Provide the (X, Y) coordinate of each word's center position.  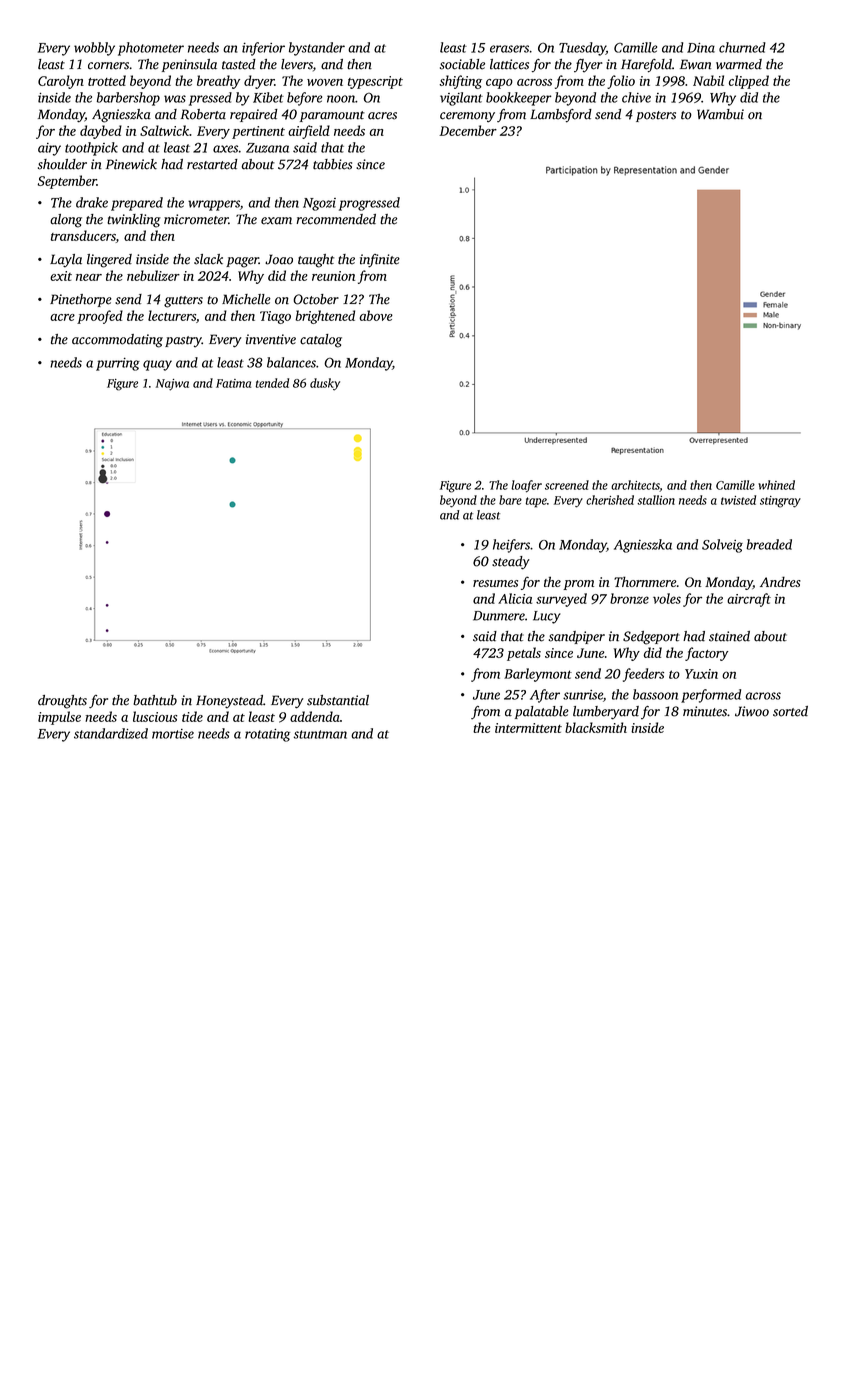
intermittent (528, 728)
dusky (325, 384)
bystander (317, 49)
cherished (610, 500)
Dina (701, 48)
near (89, 277)
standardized (111, 733)
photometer (151, 49)
